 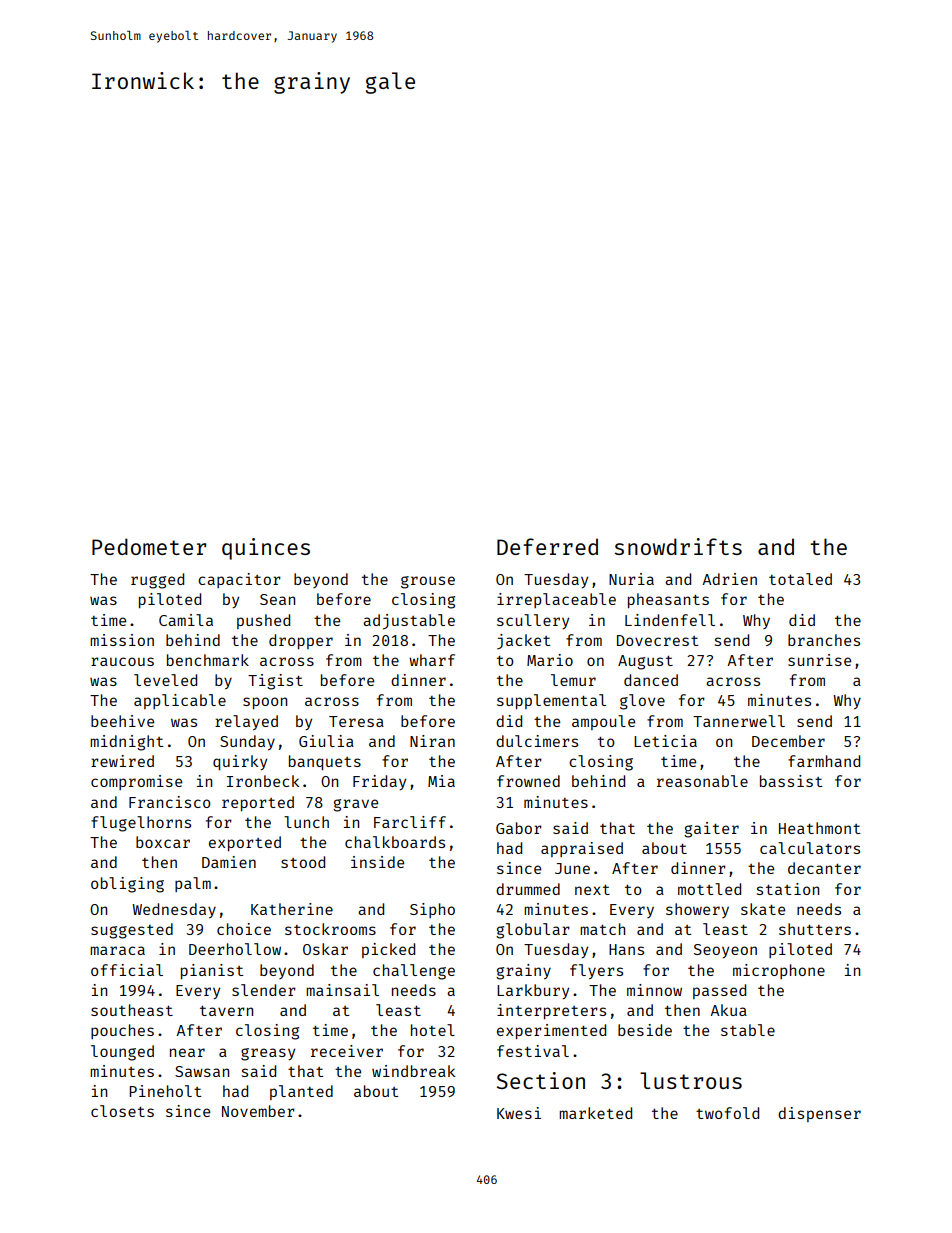 I want to click on branches, so click(x=824, y=640).
